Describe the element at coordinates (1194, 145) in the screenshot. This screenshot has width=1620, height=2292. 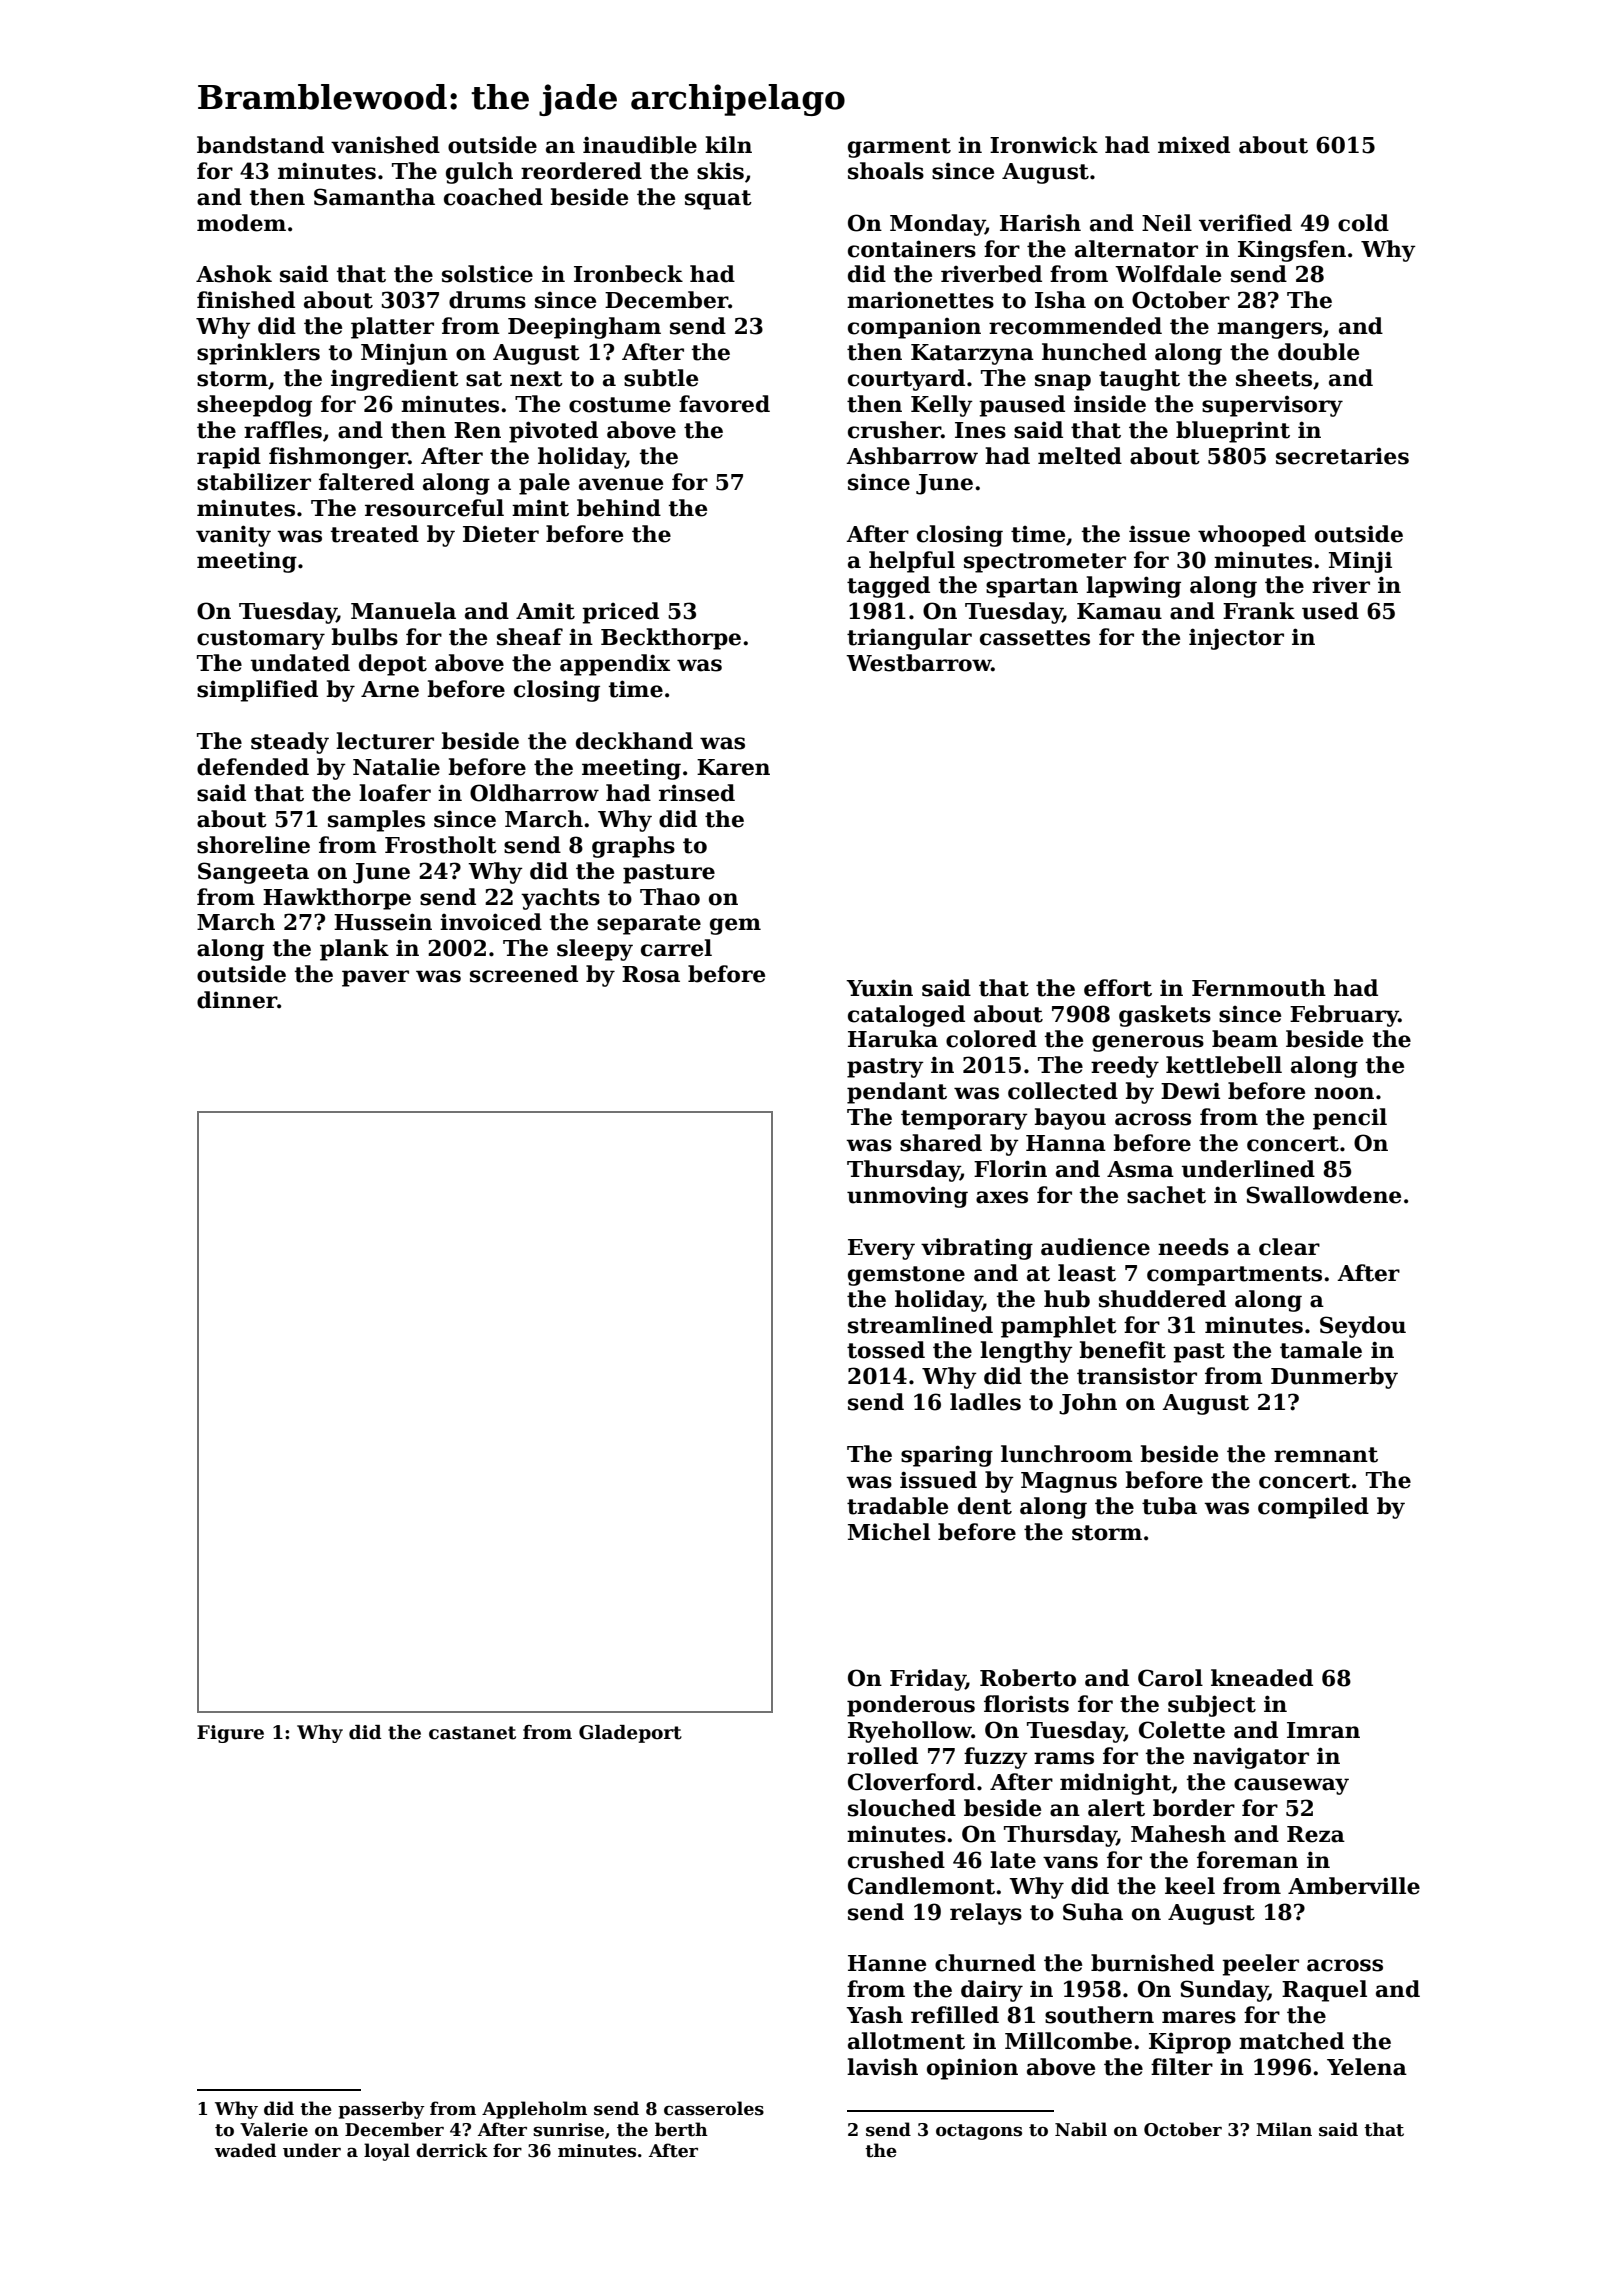
I see `mixed` at that location.
